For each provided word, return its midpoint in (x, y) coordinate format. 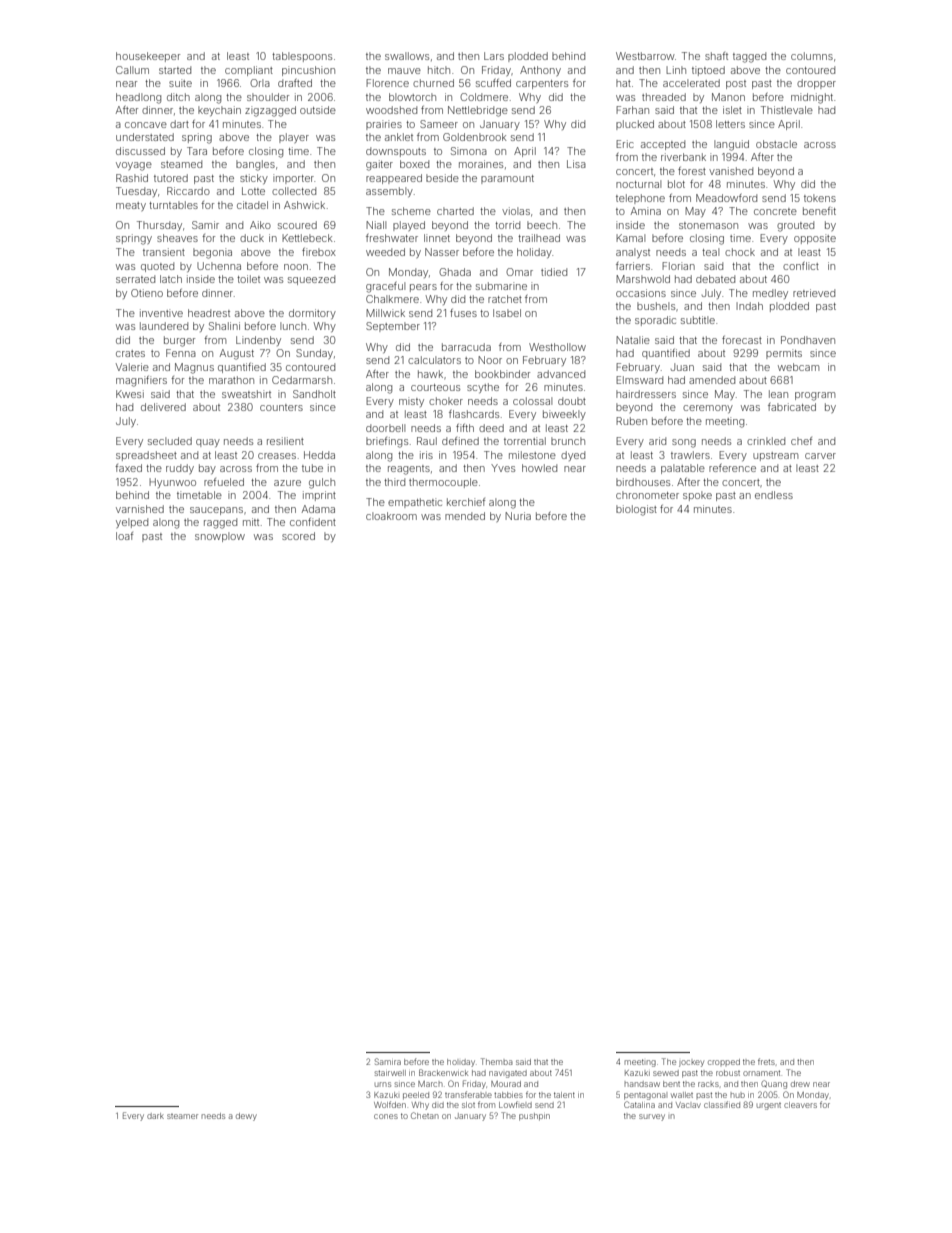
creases (277, 456)
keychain (219, 111)
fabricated (792, 407)
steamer (182, 1116)
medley (770, 294)
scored (298, 536)
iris (426, 455)
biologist (636, 510)
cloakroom (391, 516)
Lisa (576, 164)
